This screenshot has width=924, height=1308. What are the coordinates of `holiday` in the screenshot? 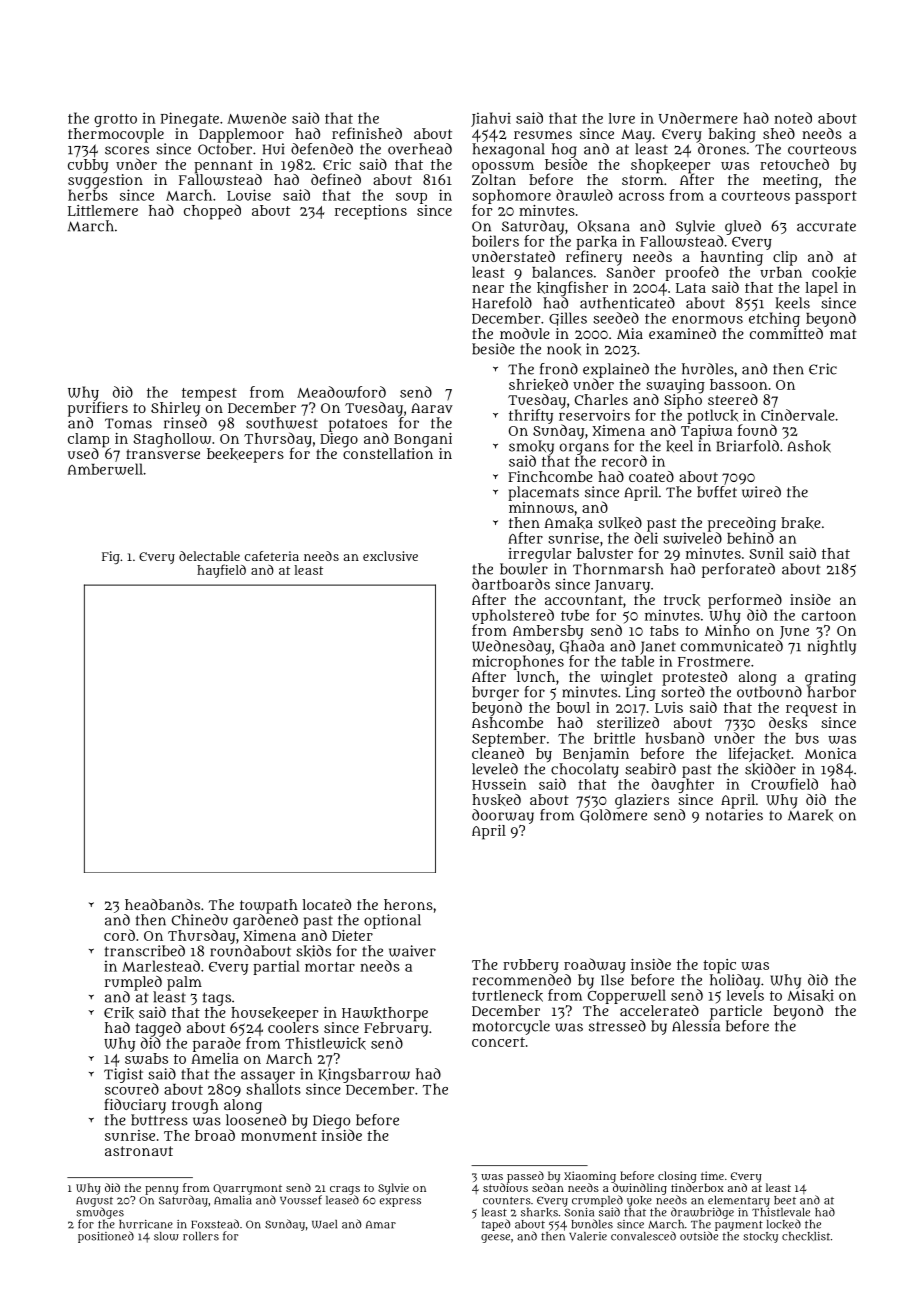 It's located at (735, 981).
